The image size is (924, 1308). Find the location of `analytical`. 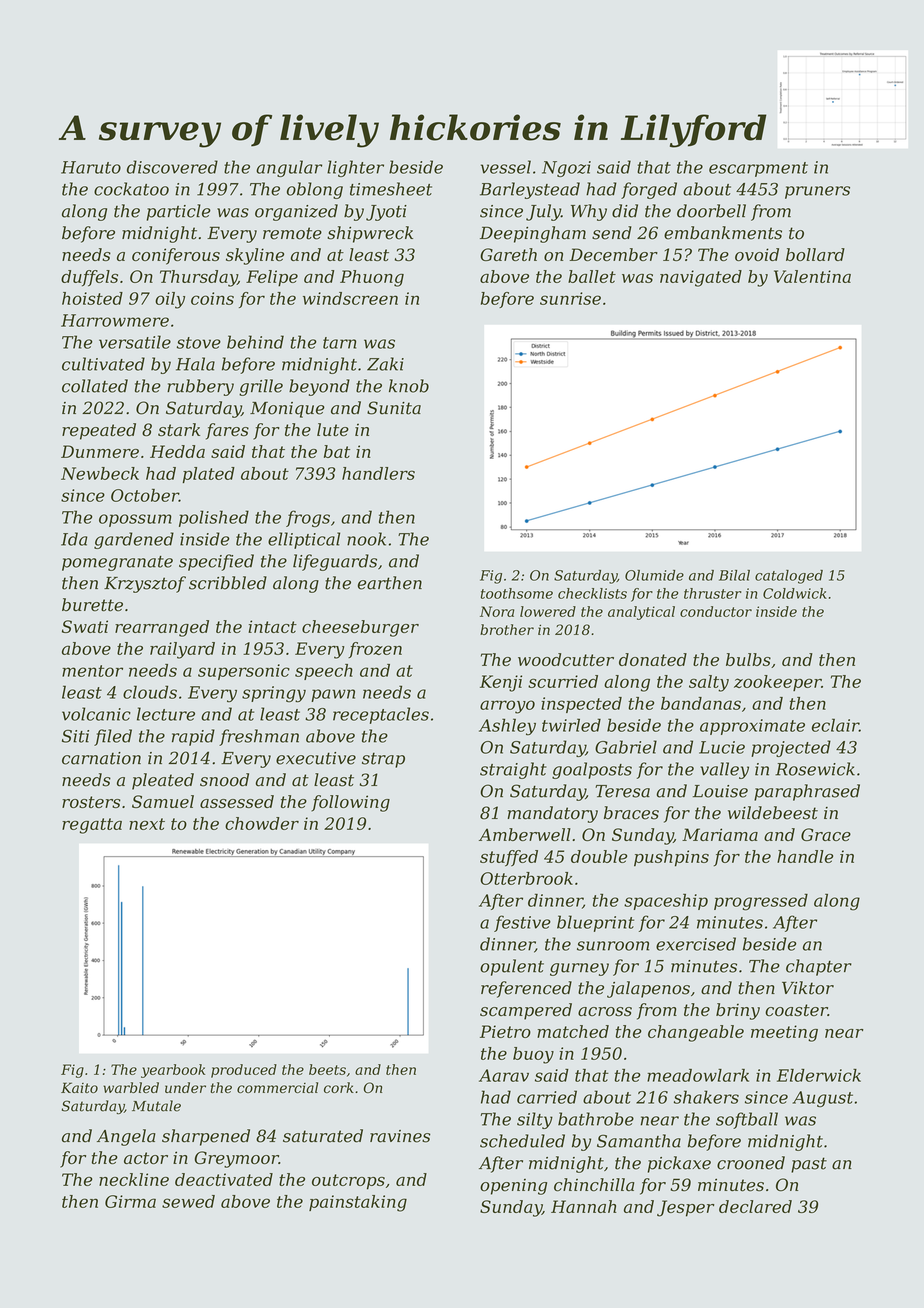

analytical is located at coordinates (641, 613).
